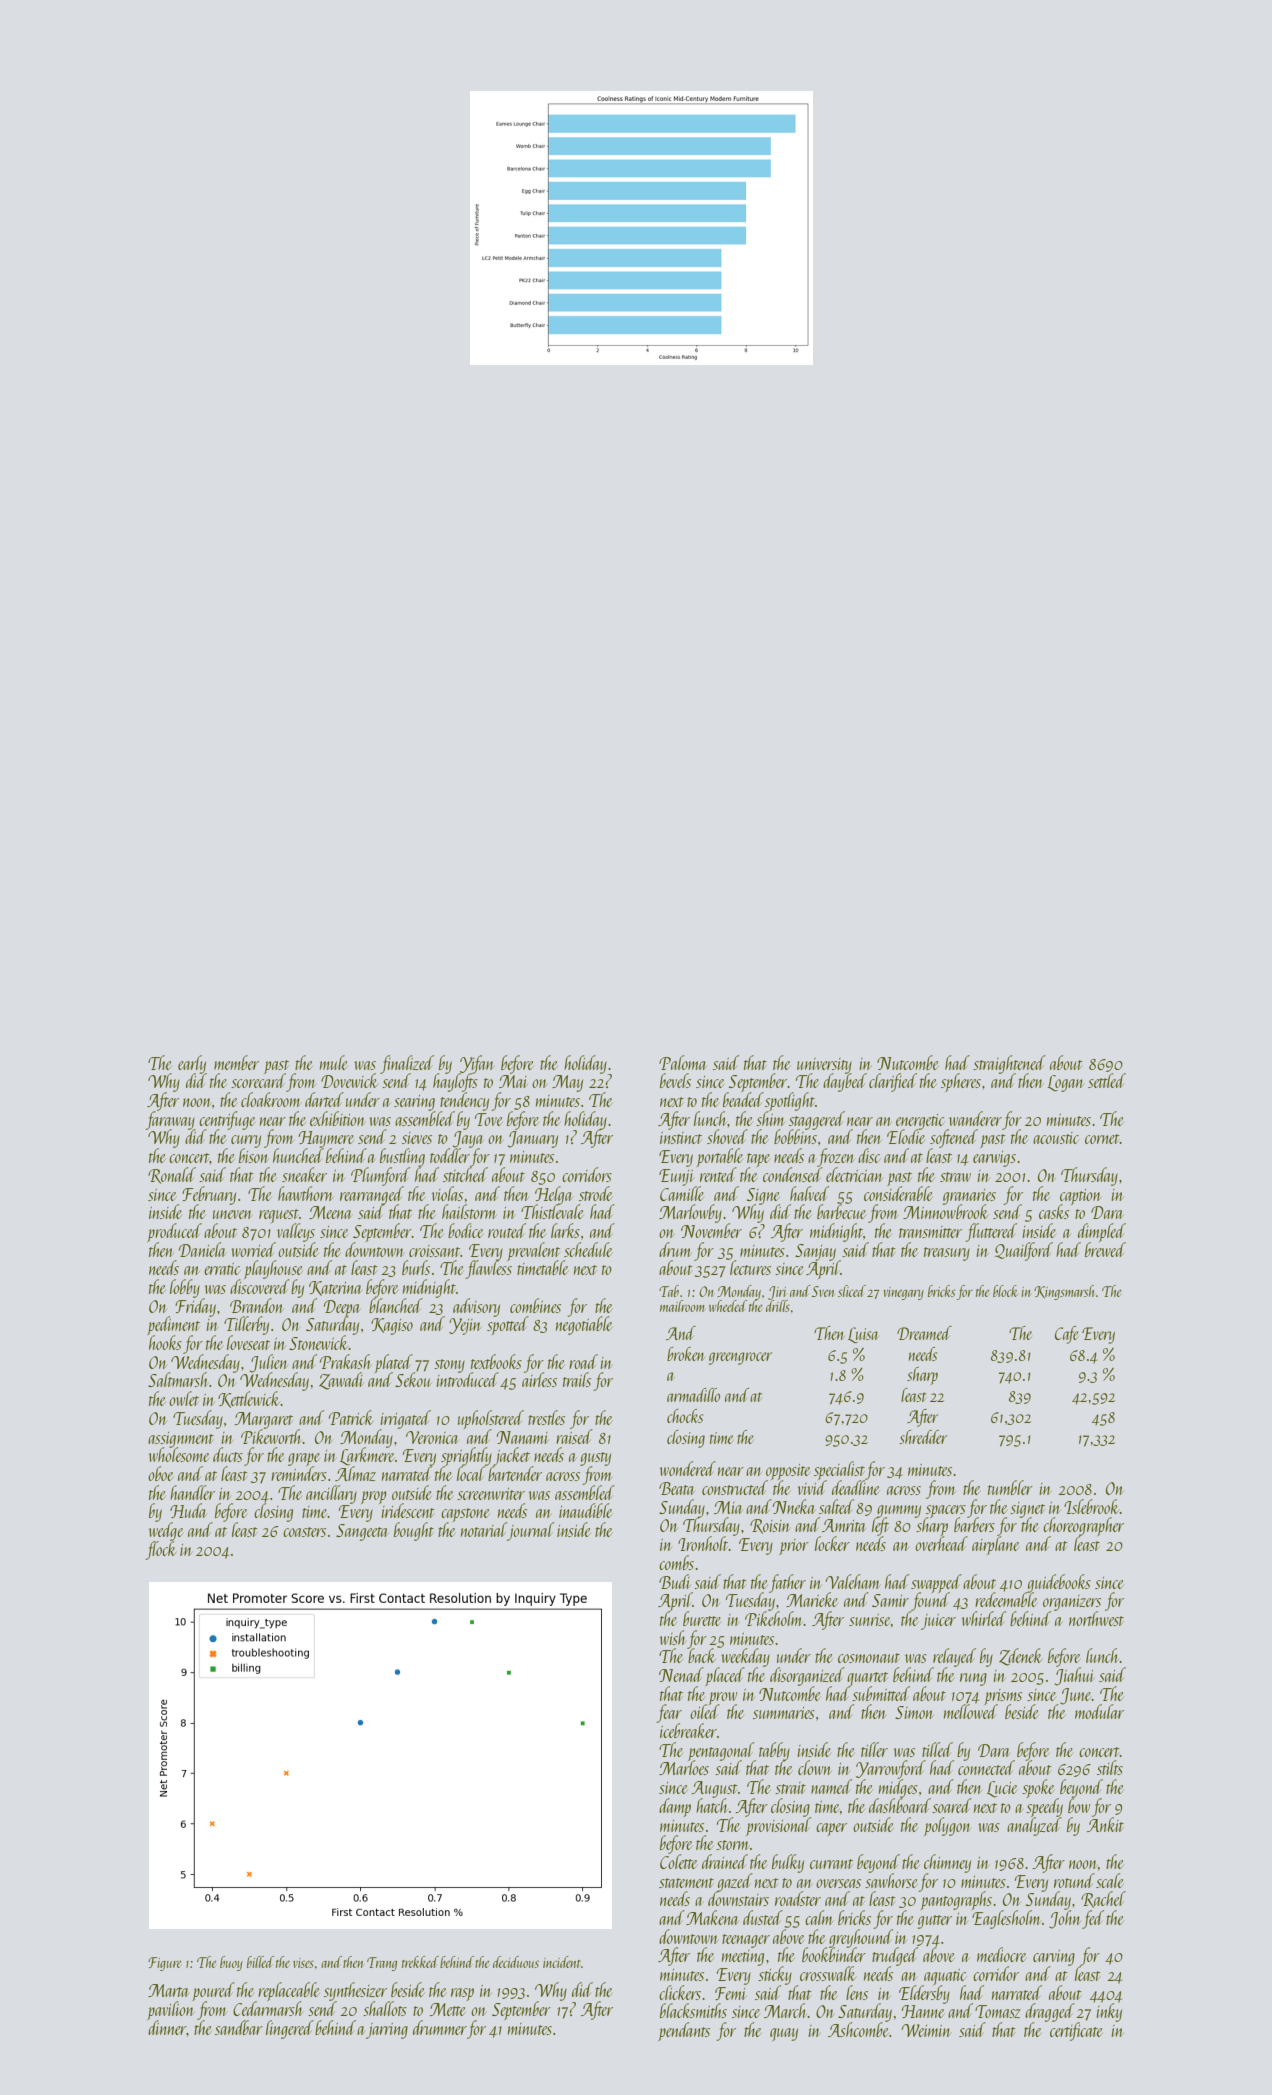 This image has width=1272, height=2095. What do you see at coordinates (923, 1437) in the image?
I see `shredder` at bounding box center [923, 1437].
